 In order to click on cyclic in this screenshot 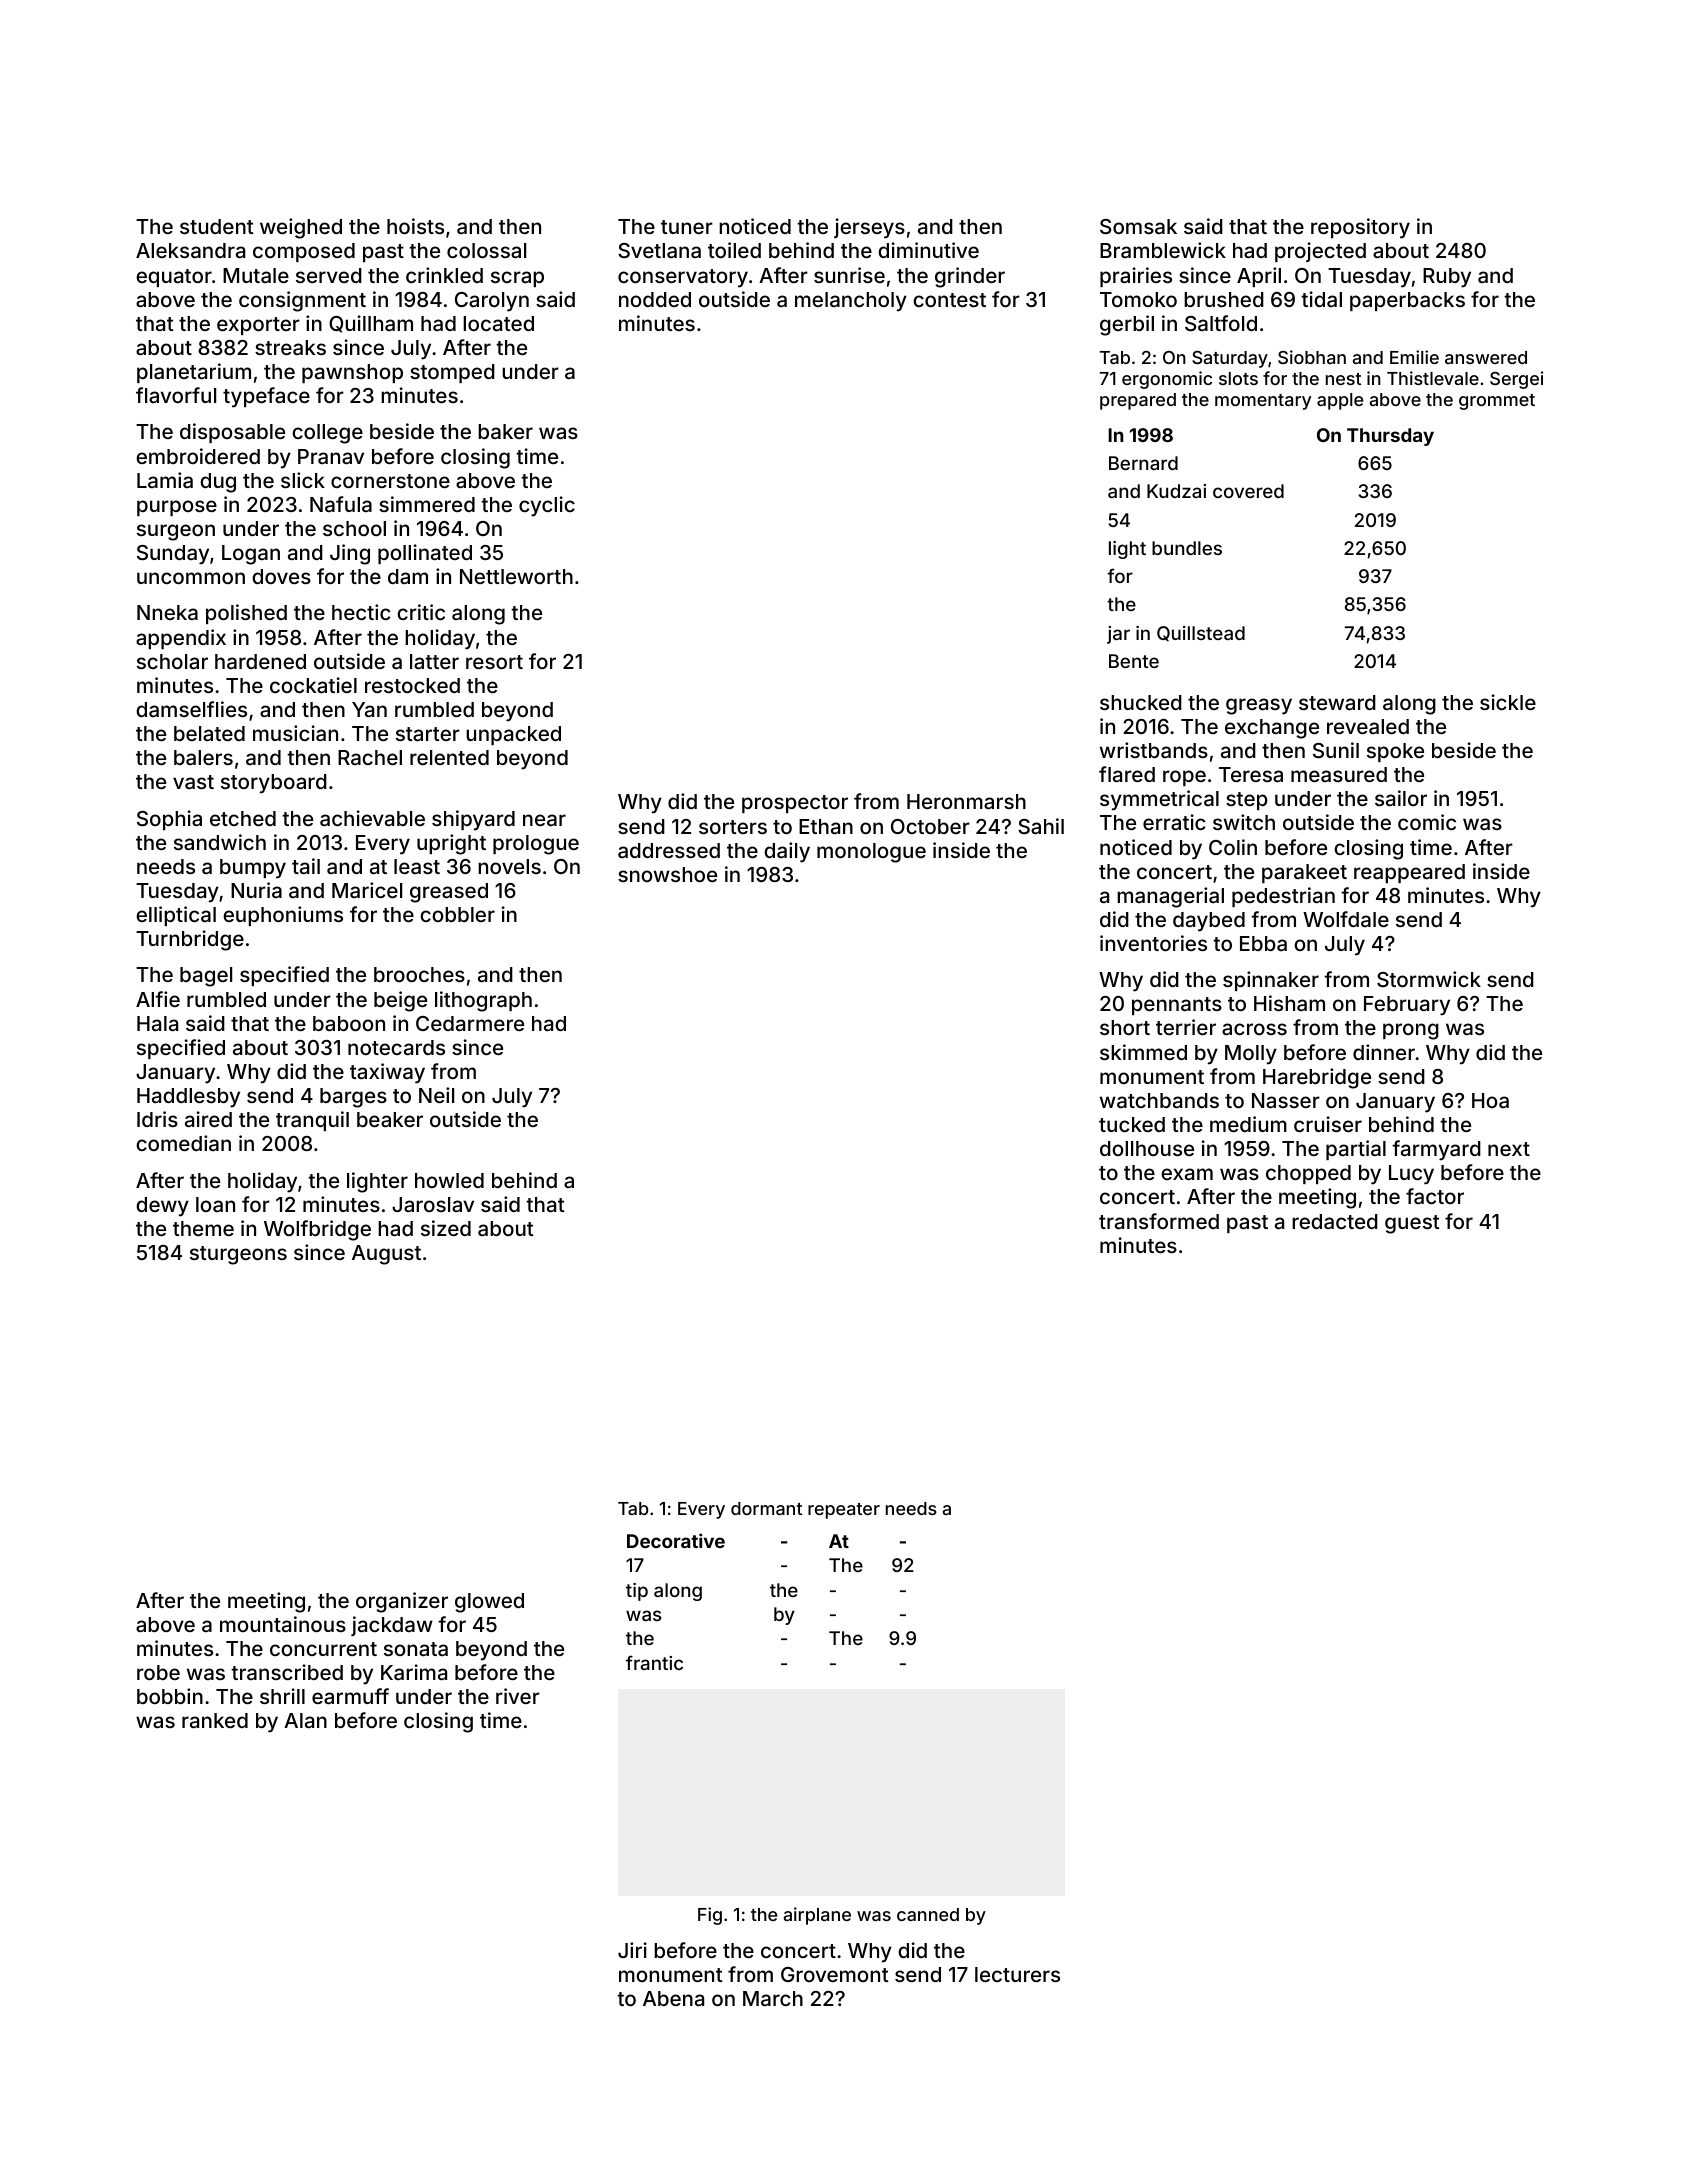, I will do `click(547, 506)`.
